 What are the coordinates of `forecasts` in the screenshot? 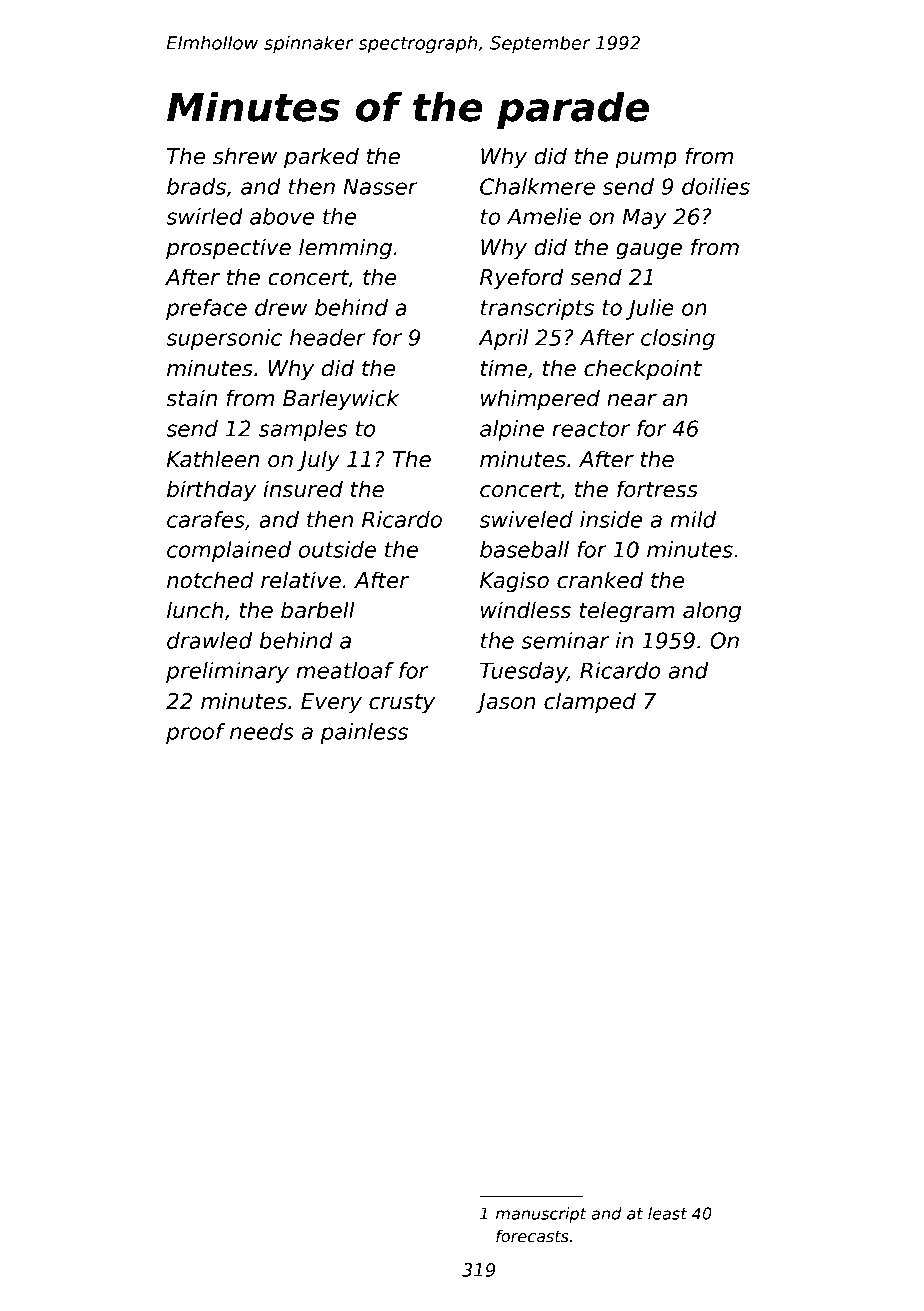 It's located at (532, 1236).
